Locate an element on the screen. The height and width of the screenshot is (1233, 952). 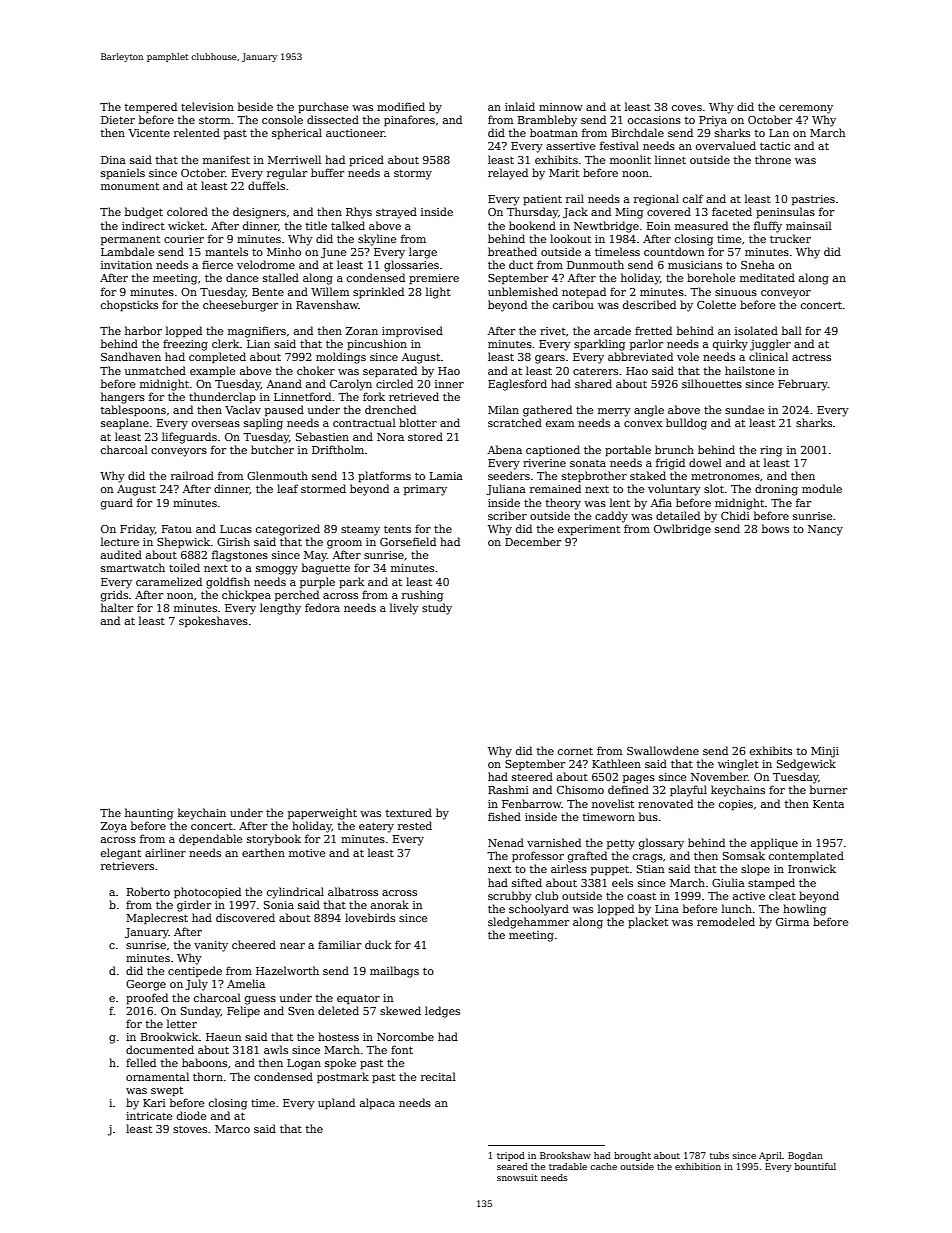
purchase is located at coordinates (323, 108).
